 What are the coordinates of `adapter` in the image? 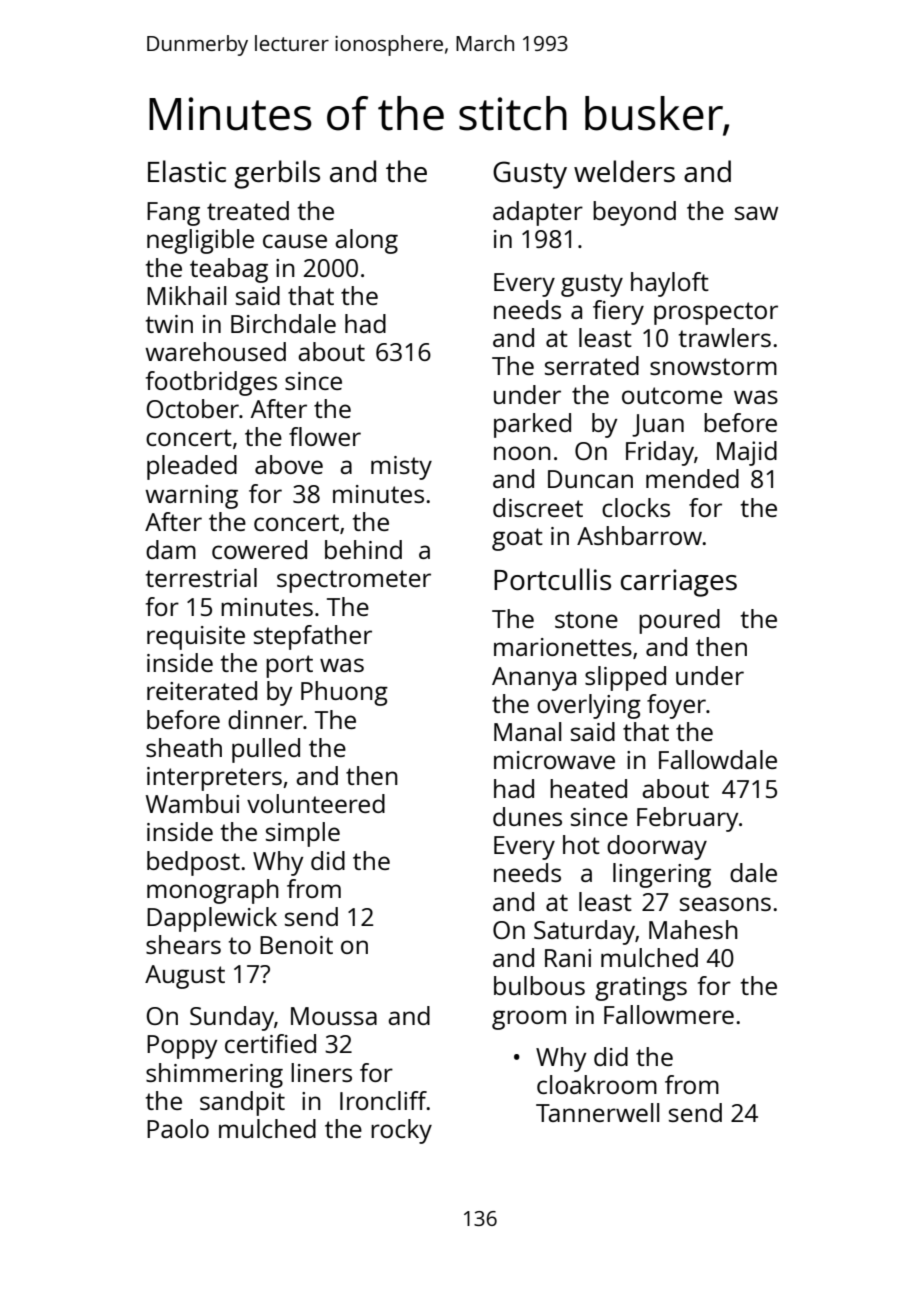 It's located at (538, 213).
